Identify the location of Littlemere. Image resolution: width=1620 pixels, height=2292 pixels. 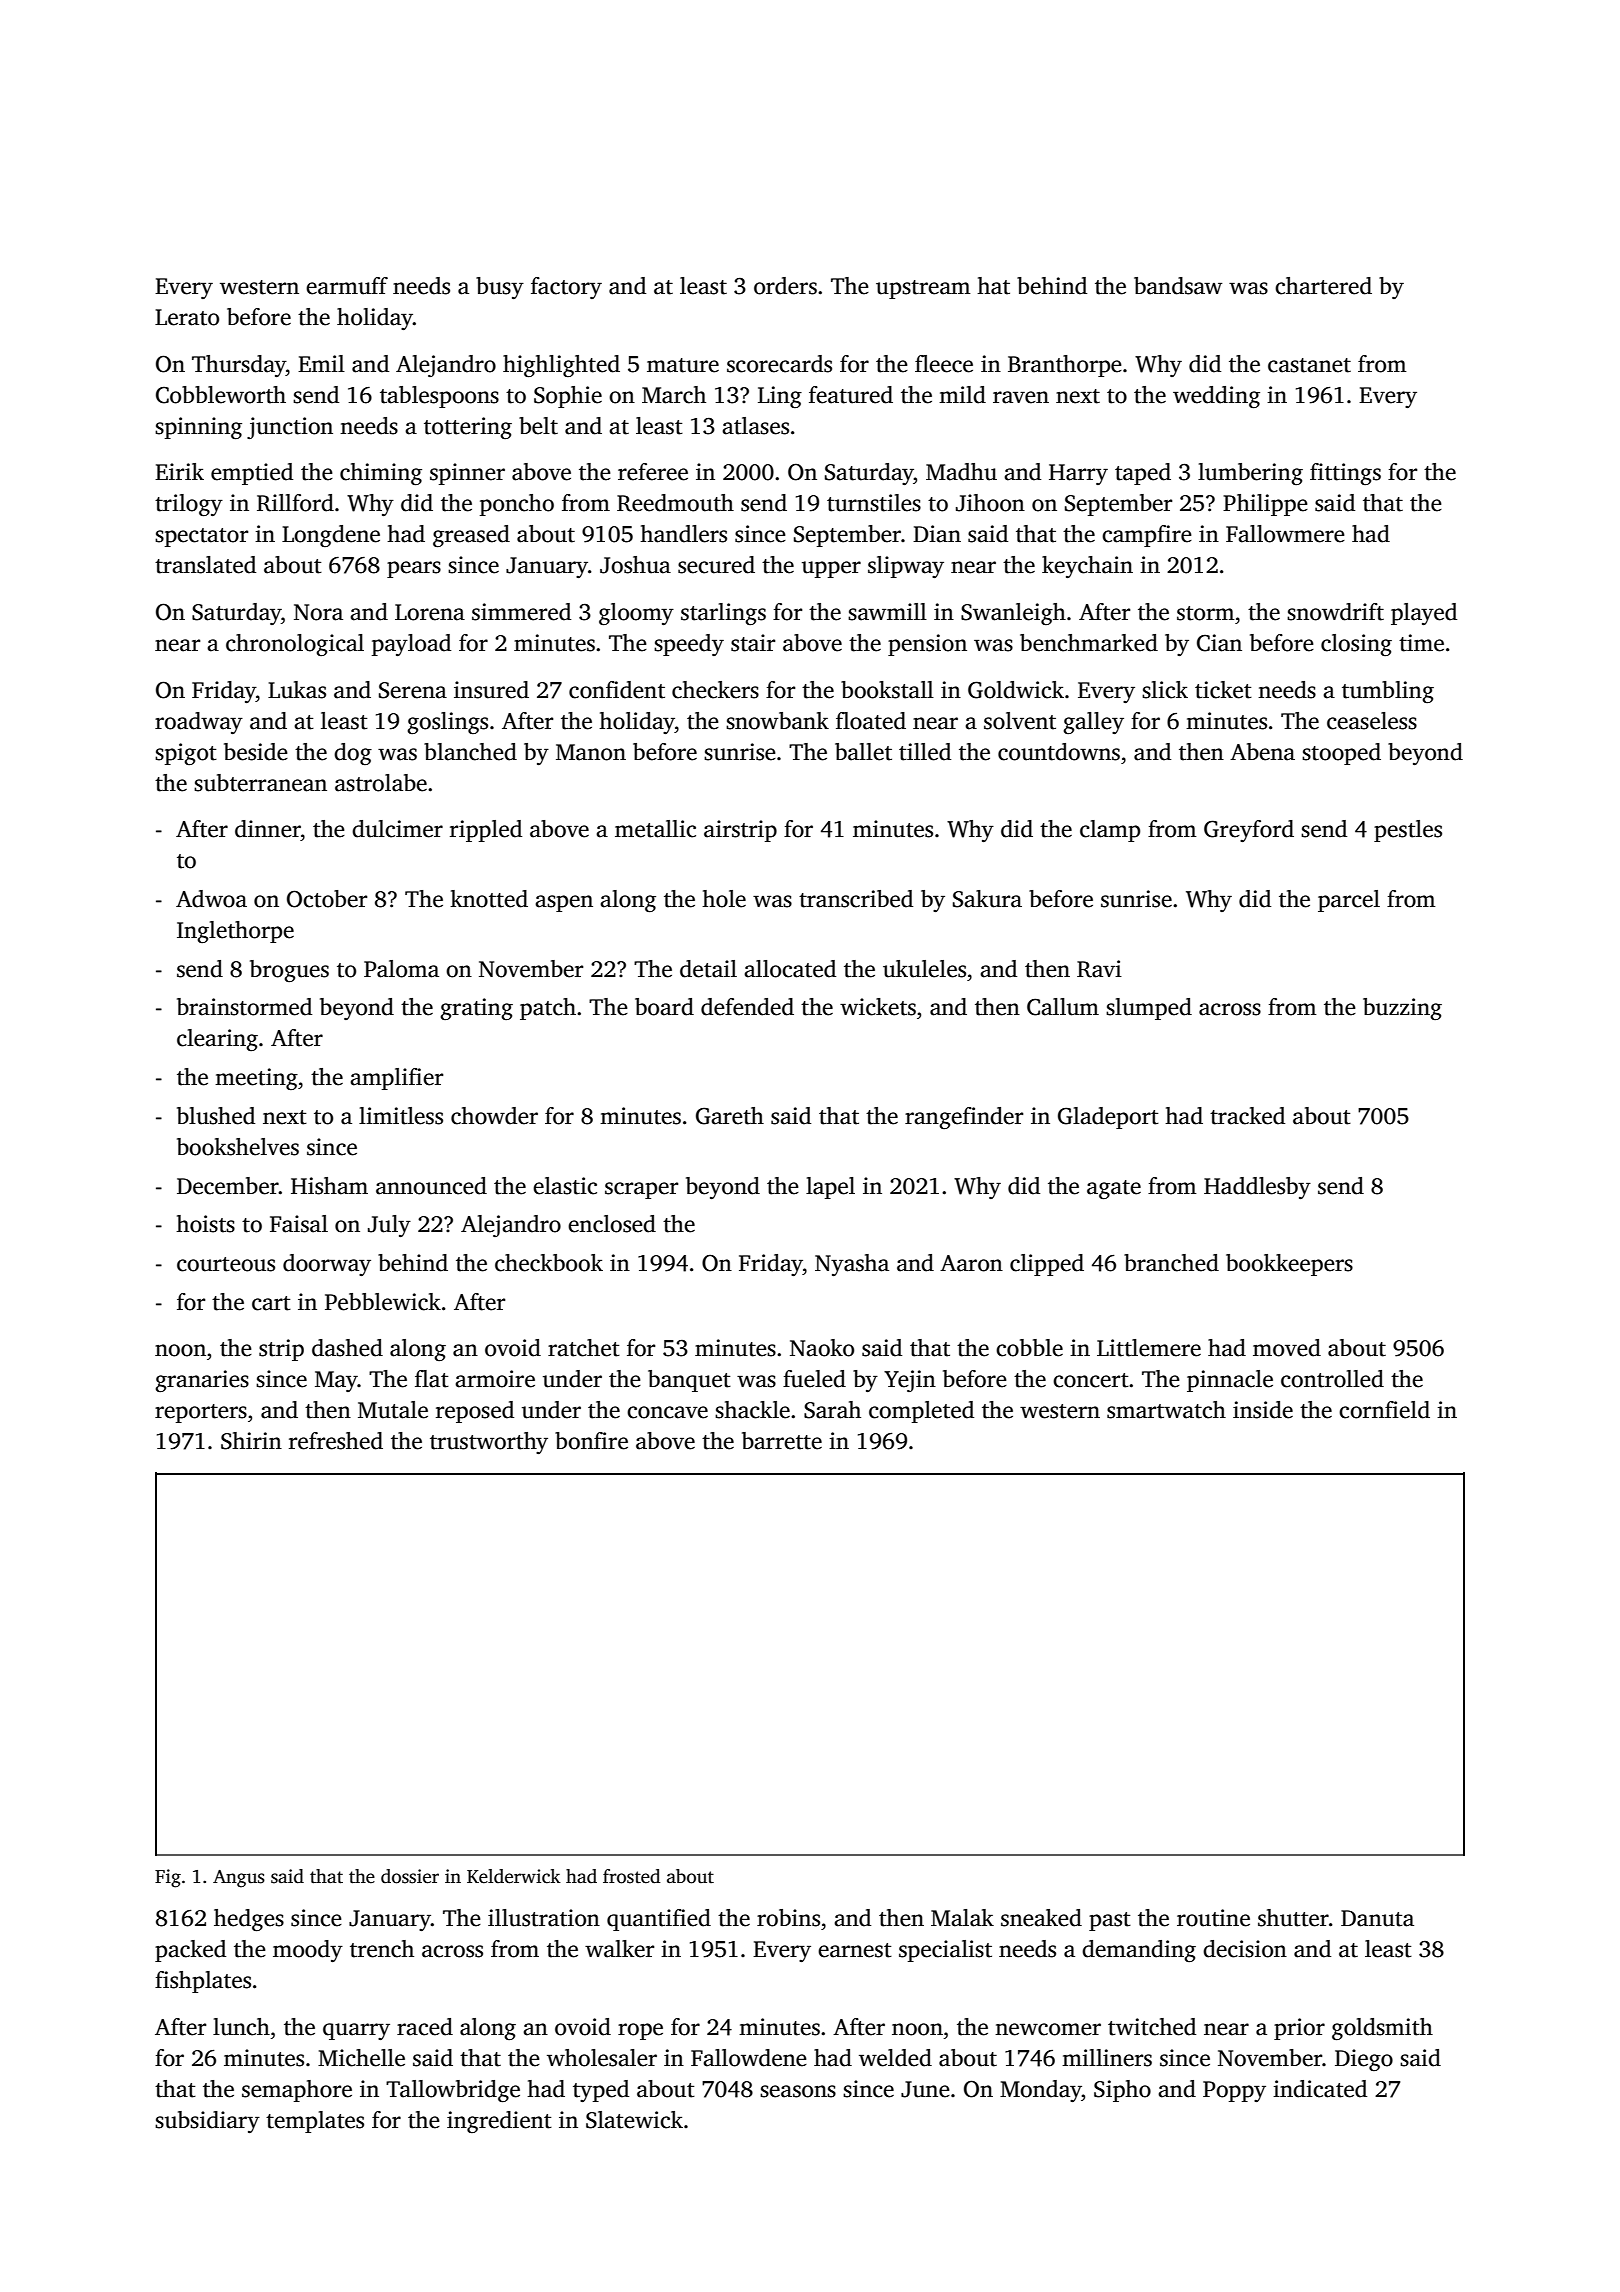
(1149, 1348).
